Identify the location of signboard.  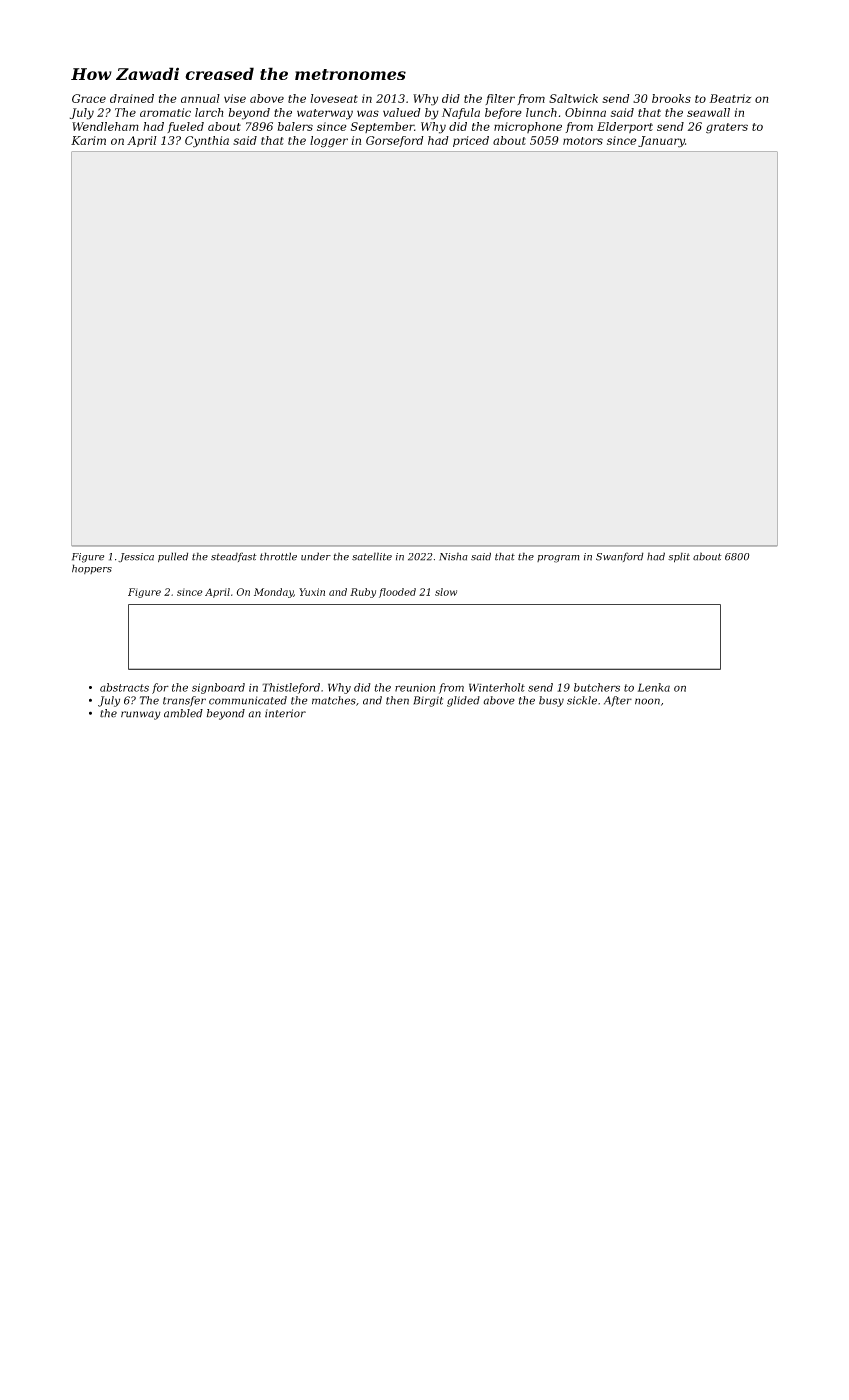
(218, 688).
